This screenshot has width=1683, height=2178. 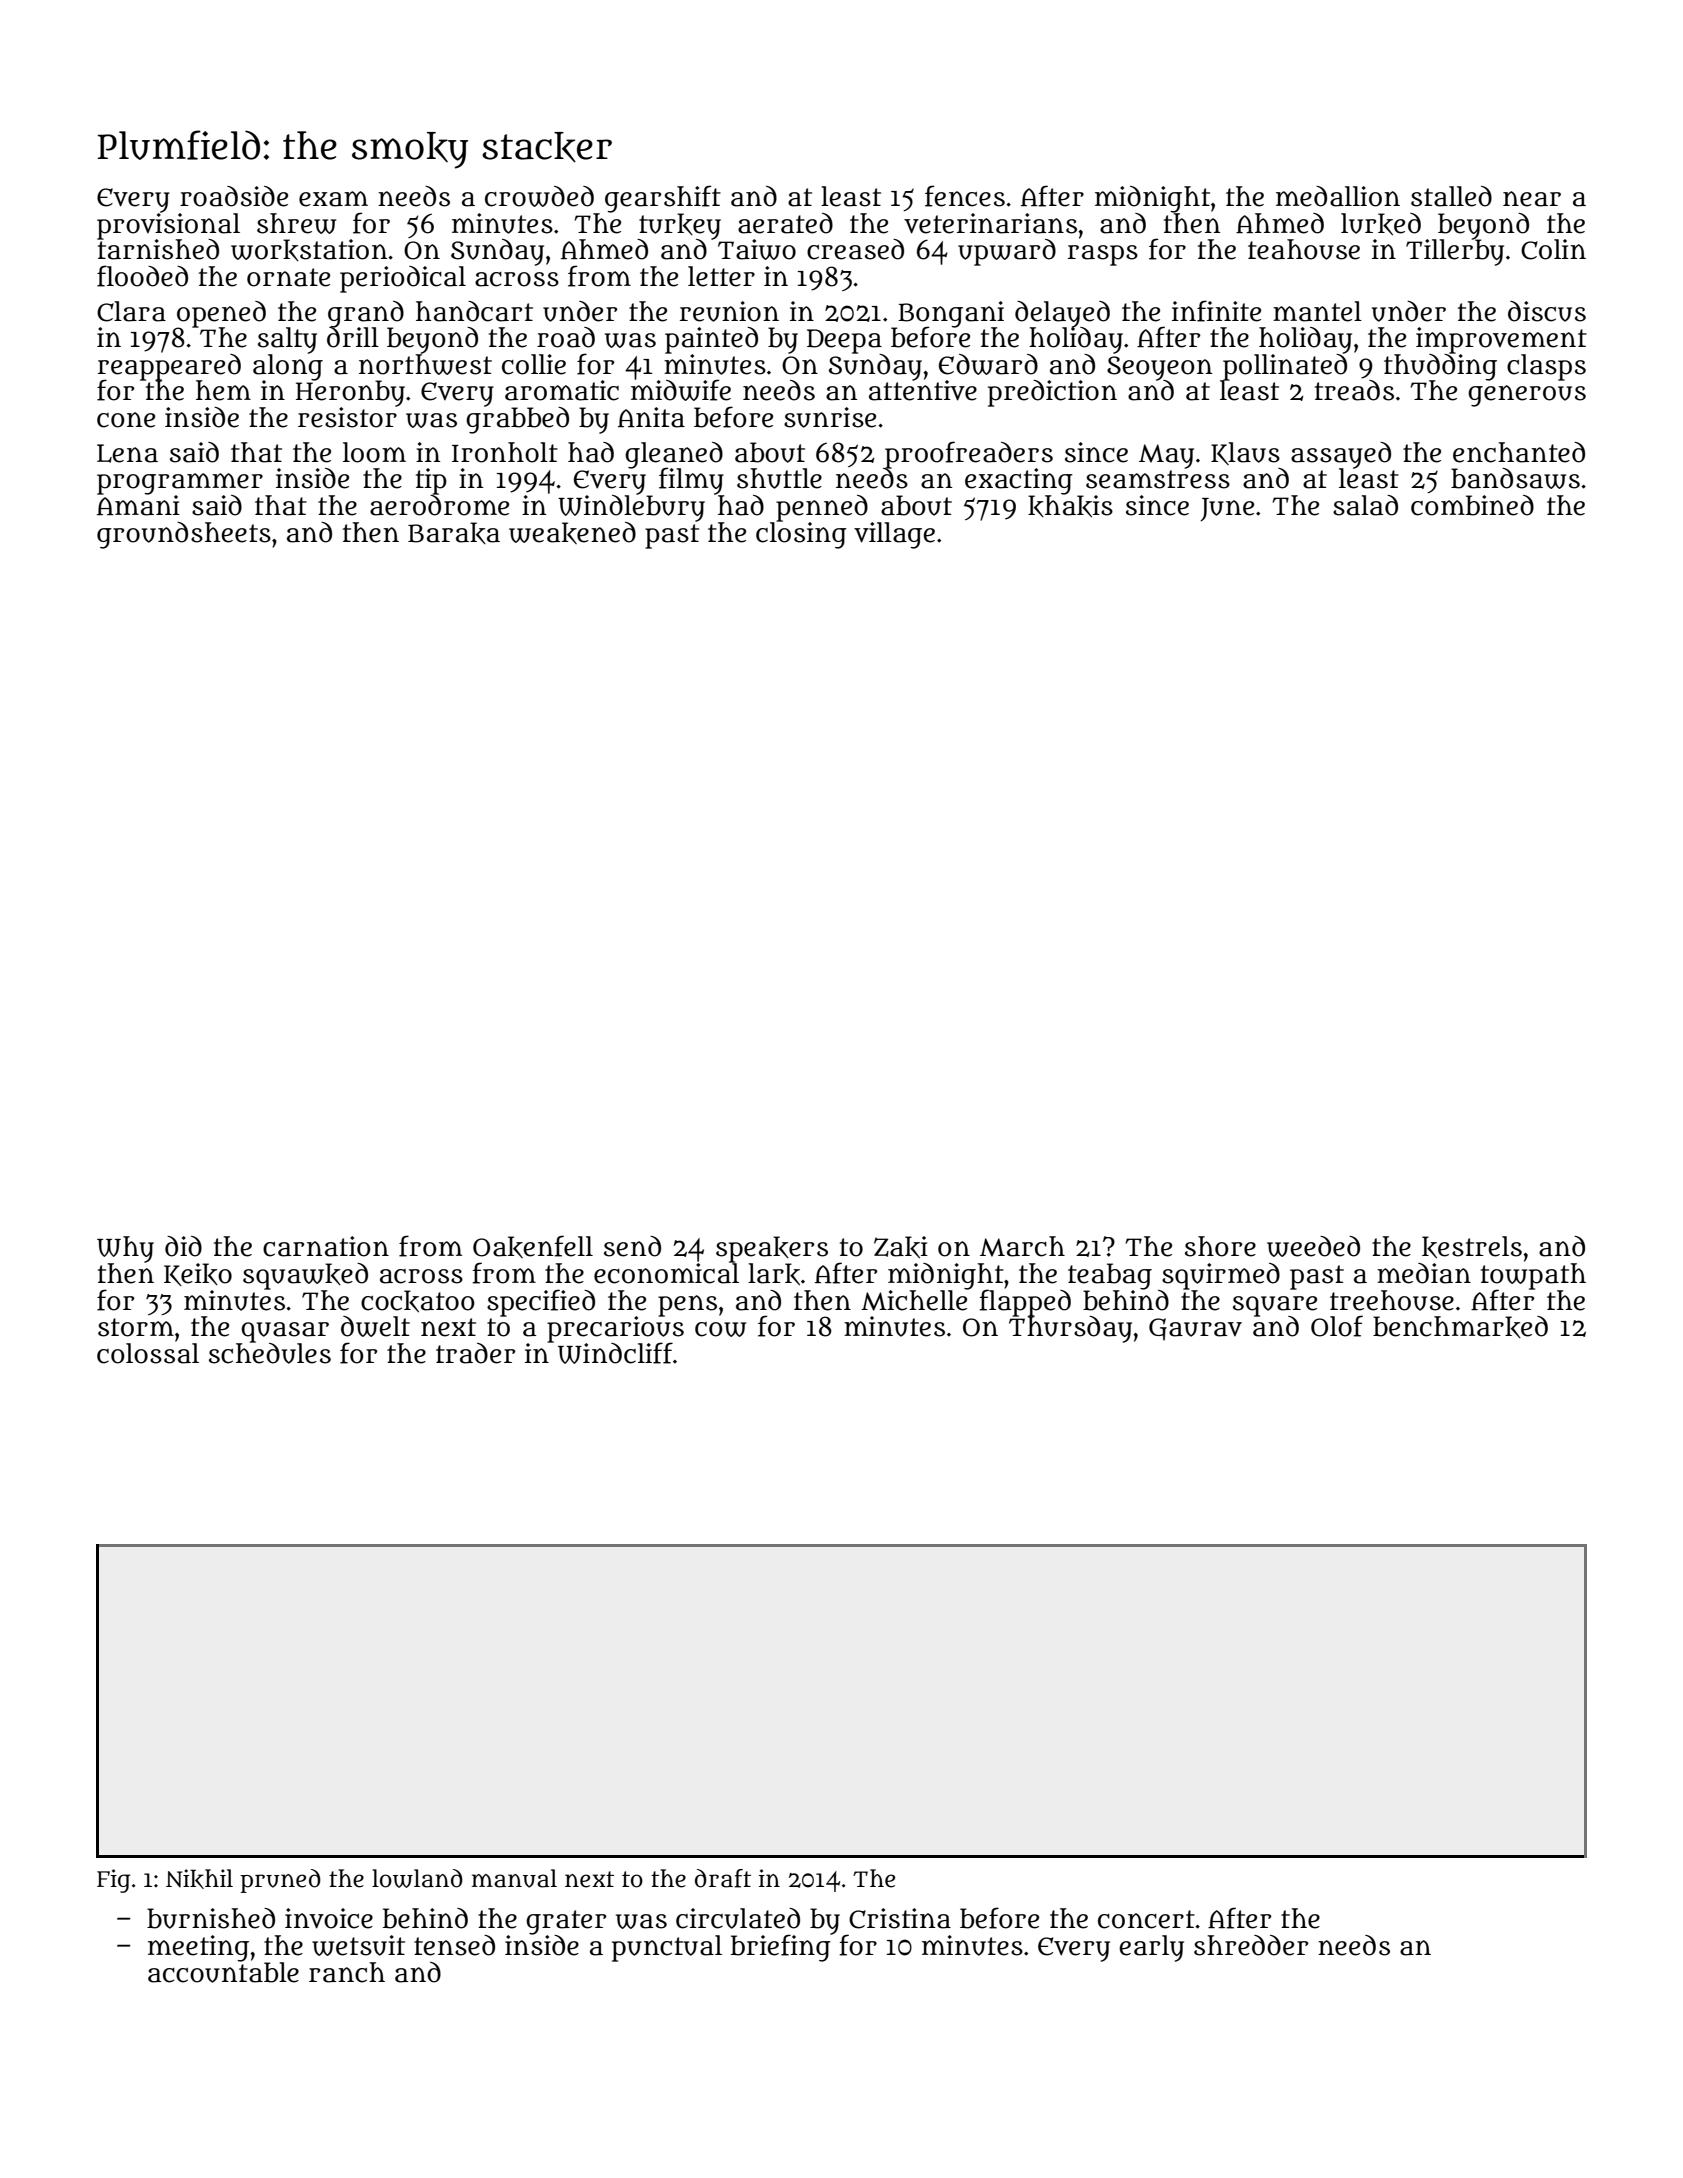 I want to click on carnation, so click(x=326, y=1246).
